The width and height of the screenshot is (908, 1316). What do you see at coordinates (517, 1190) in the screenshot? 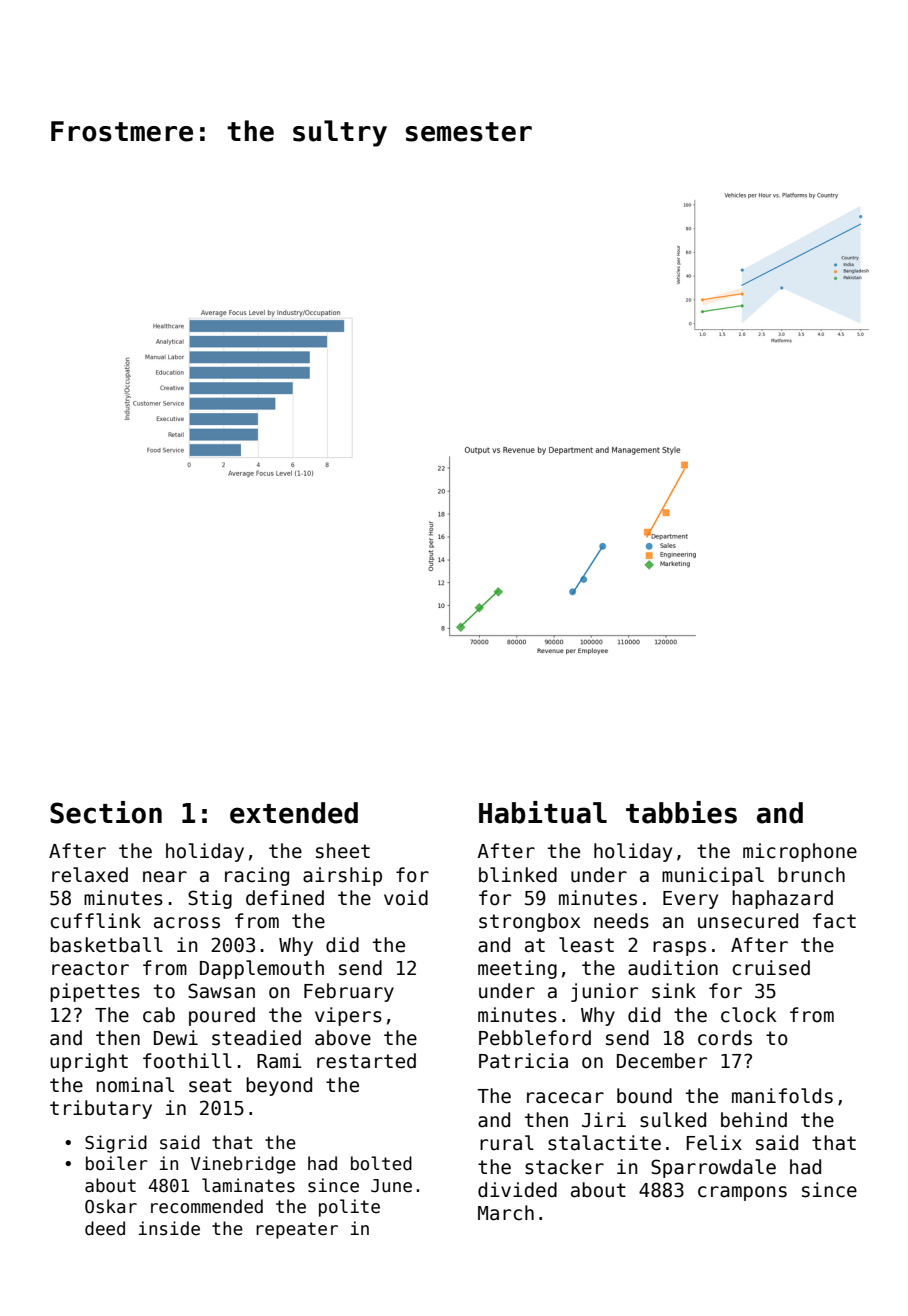
I see `divided` at bounding box center [517, 1190].
